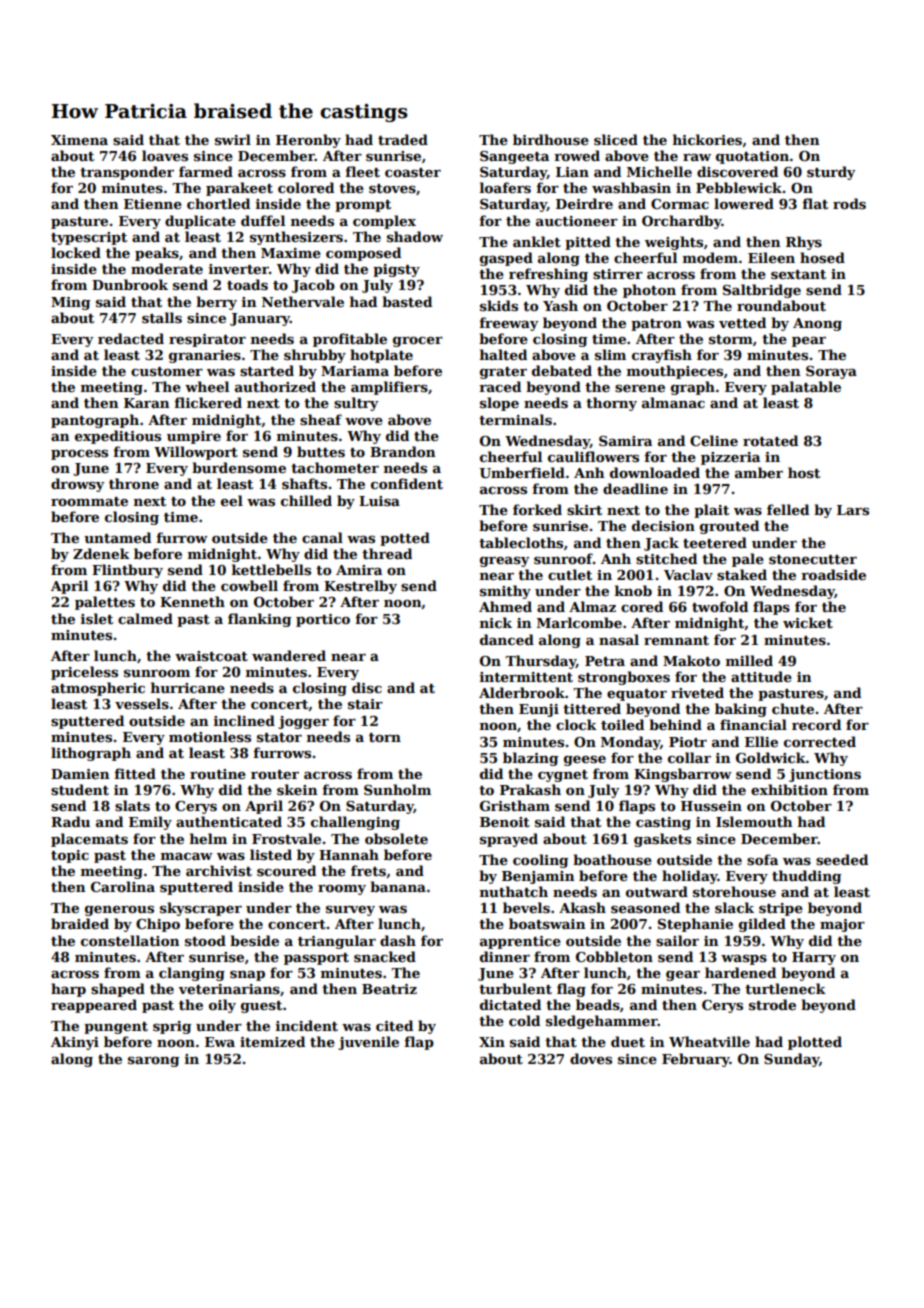 The height and width of the document is (1308, 924). What do you see at coordinates (403, 139) in the document?
I see `traded` at bounding box center [403, 139].
